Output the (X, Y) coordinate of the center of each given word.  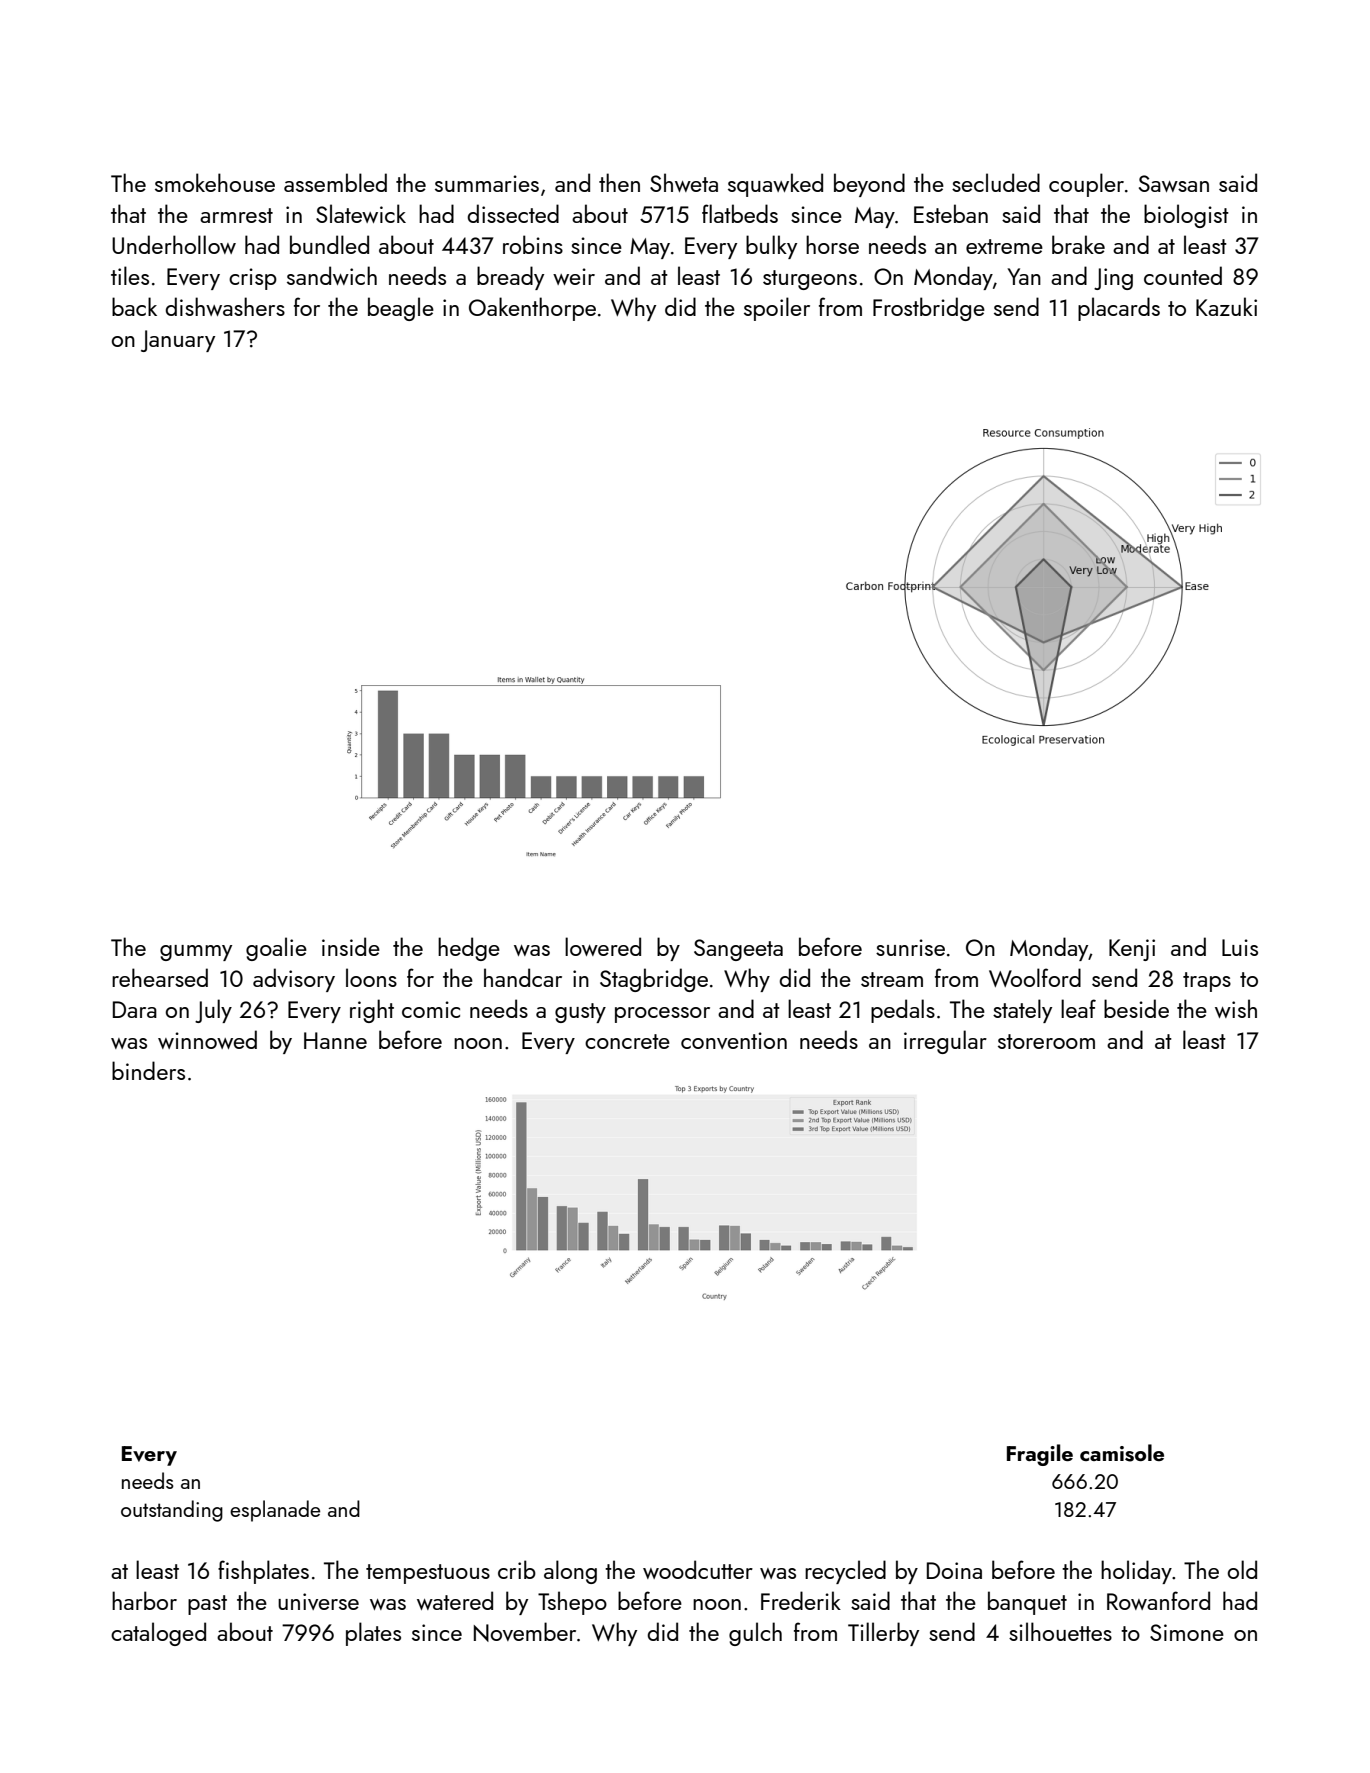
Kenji (1132, 950)
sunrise (910, 947)
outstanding (172, 1511)
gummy (196, 953)
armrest (236, 215)
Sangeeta (738, 950)
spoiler (777, 309)
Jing (1113, 279)
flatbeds (740, 213)
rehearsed (160, 977)
